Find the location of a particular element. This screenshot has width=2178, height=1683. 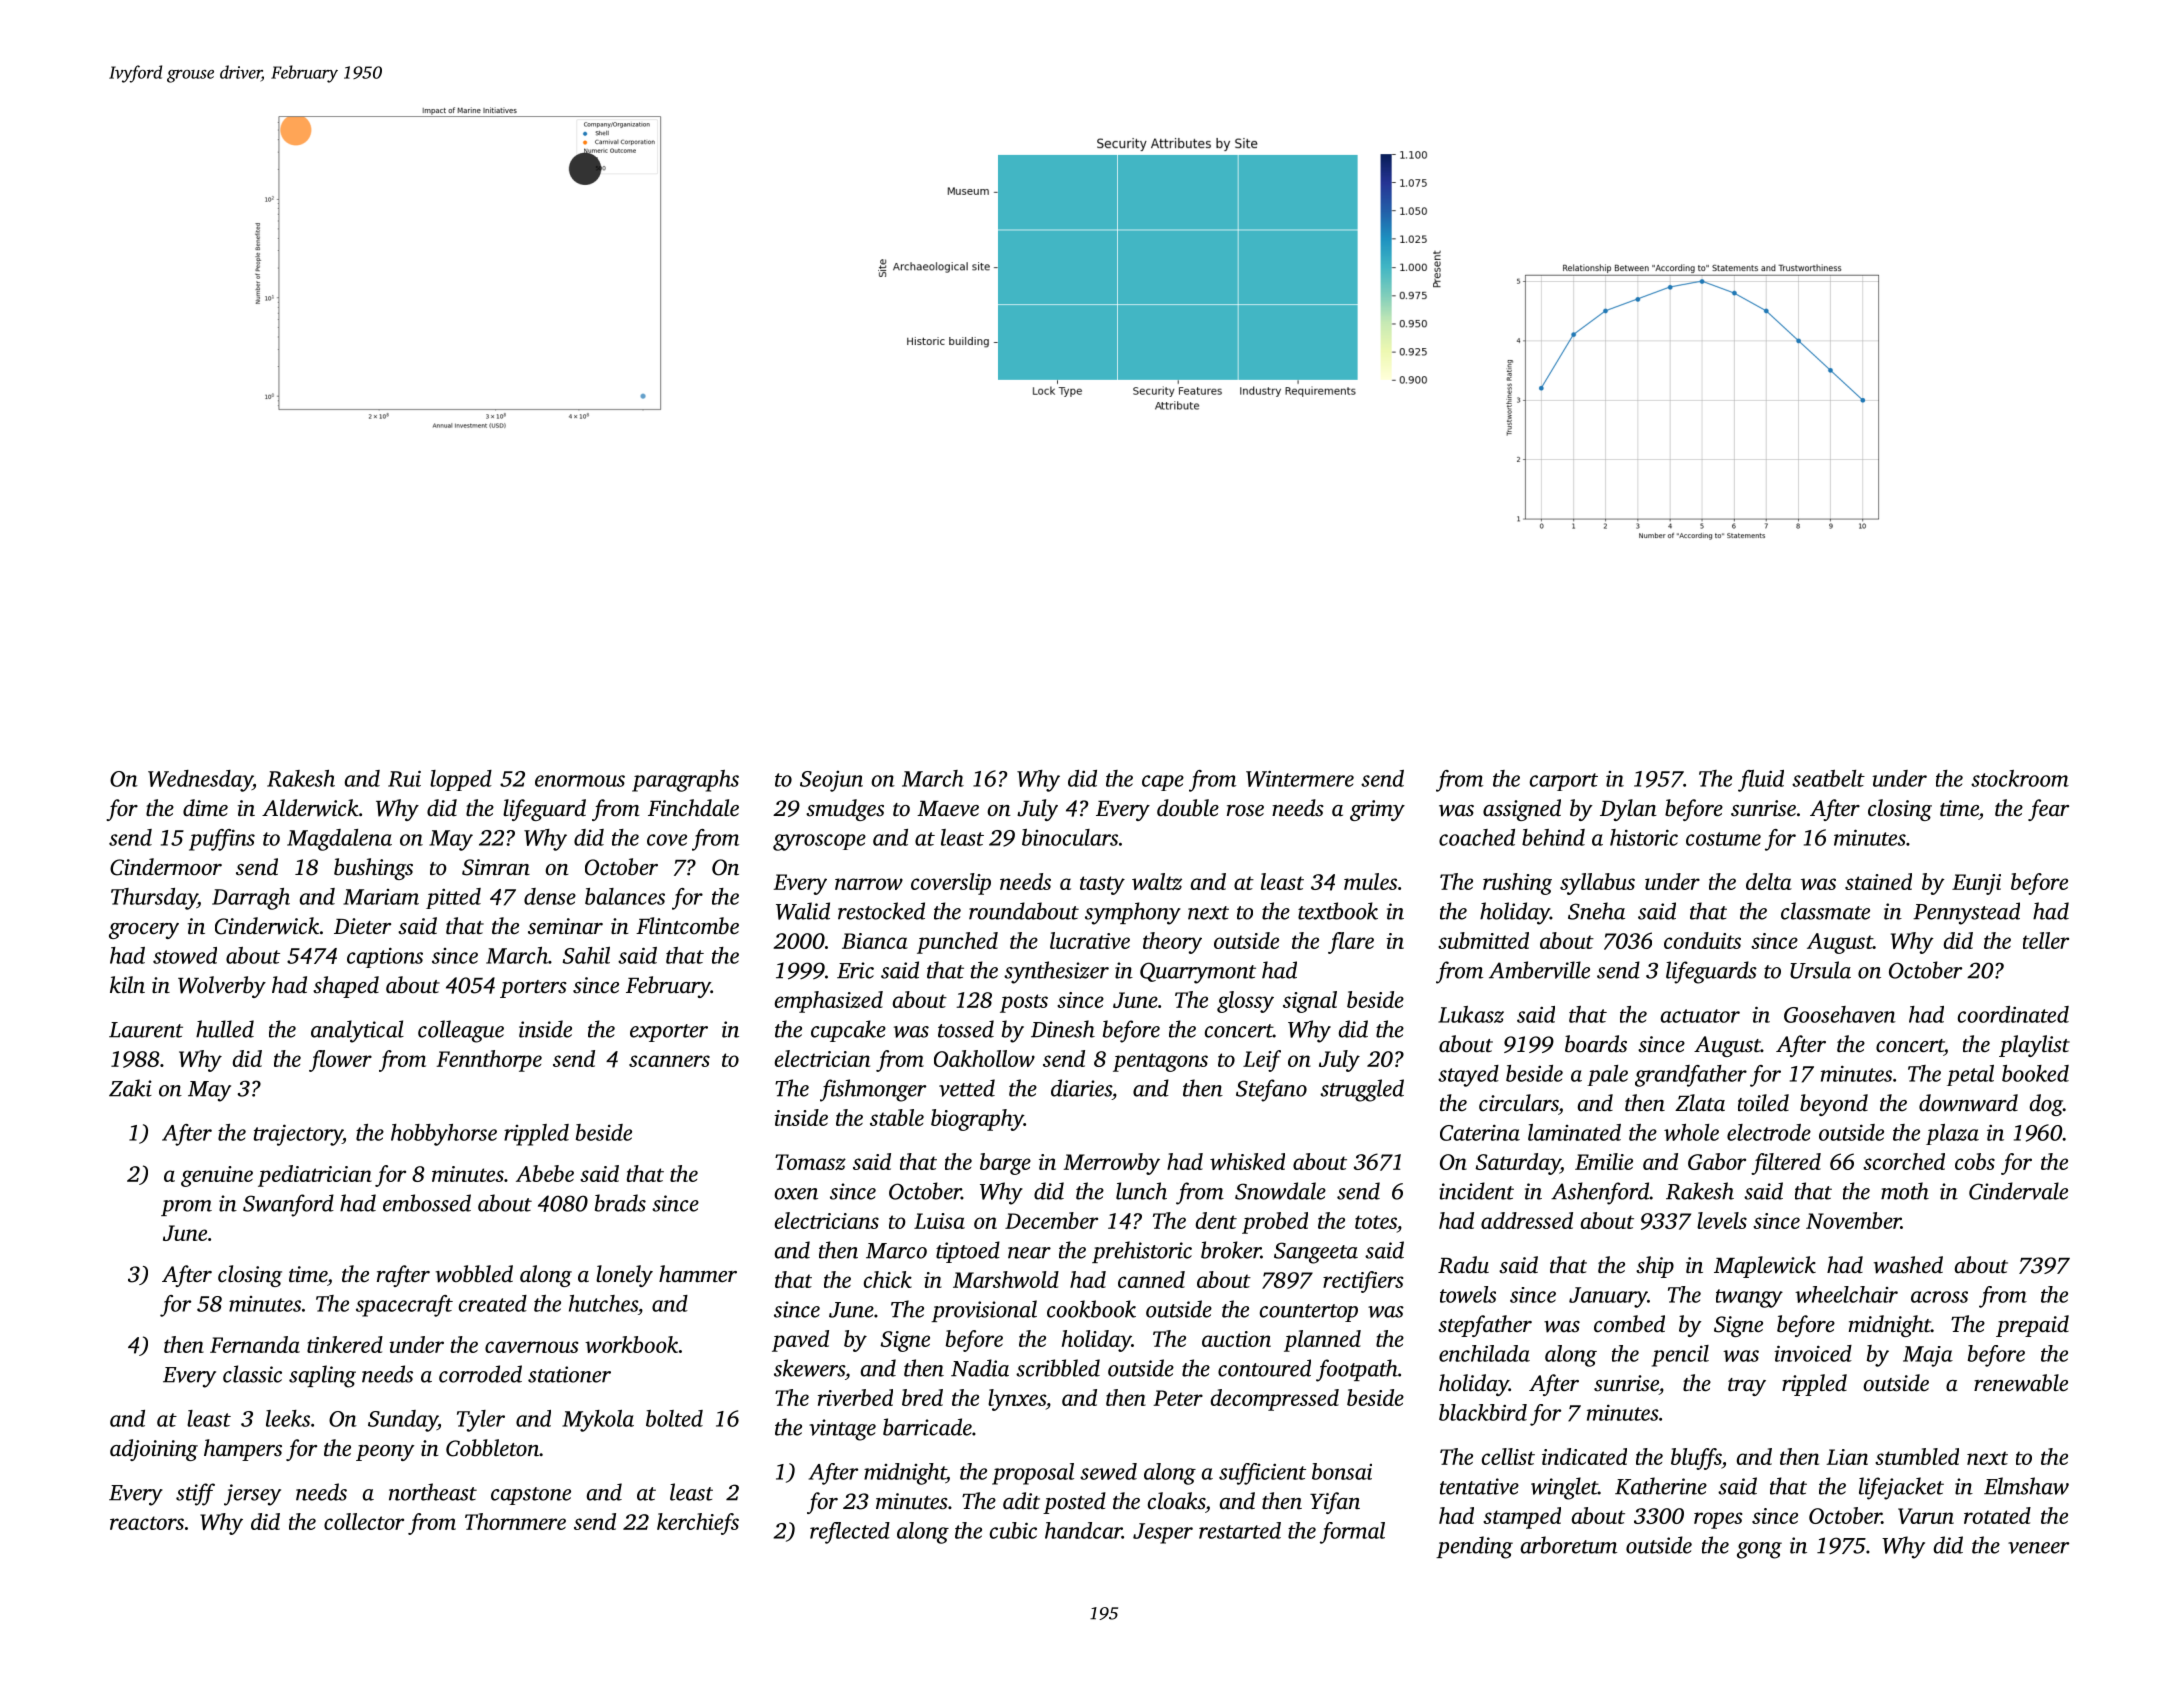

leeks is located at coordinates (288, 1418).
